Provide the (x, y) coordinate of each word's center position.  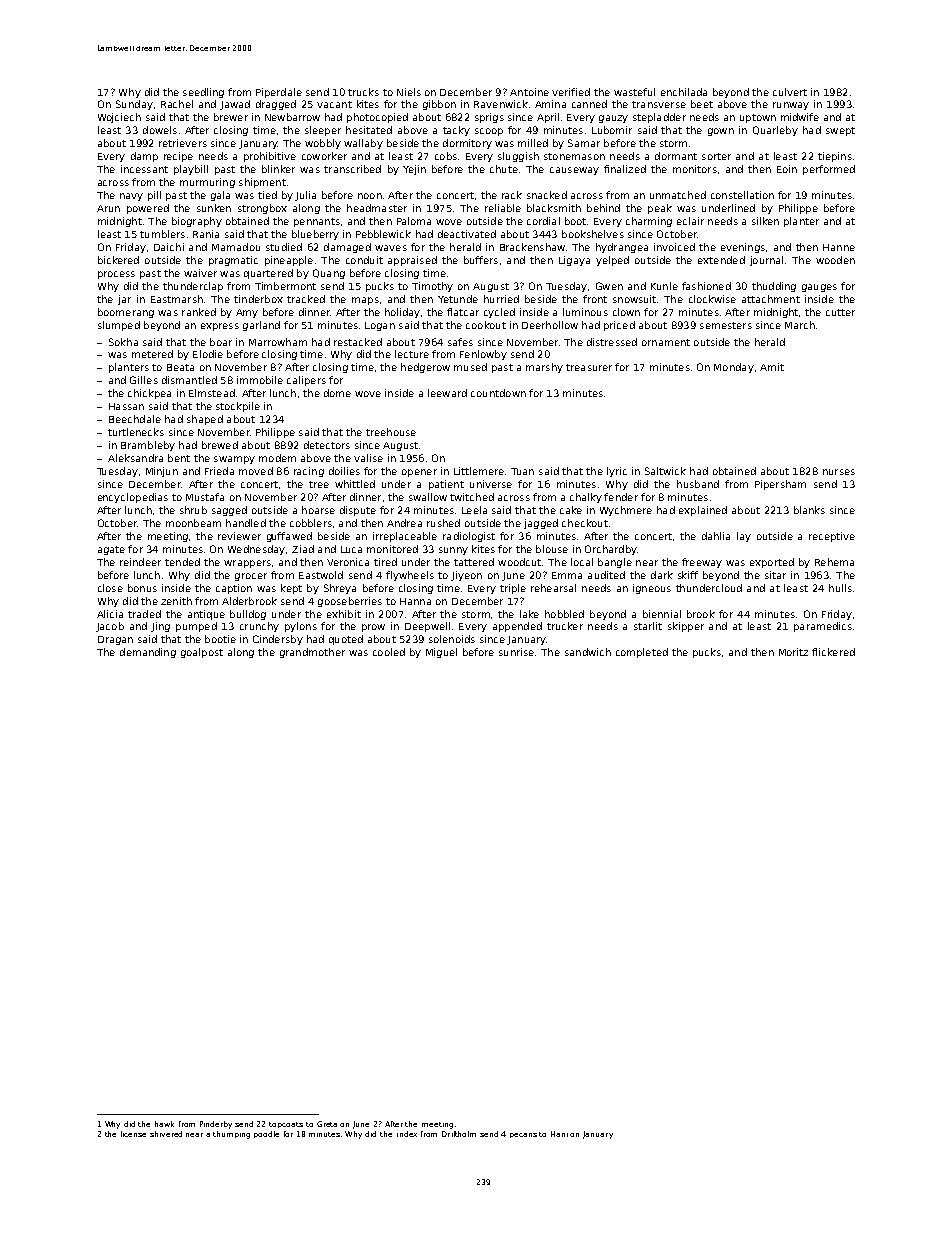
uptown (758, 118)
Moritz (793, 652)
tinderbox (258, 299)
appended (517, 627)
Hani (559, 1134)
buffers (481, 260)
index (407, 1134)
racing (309, 472)
